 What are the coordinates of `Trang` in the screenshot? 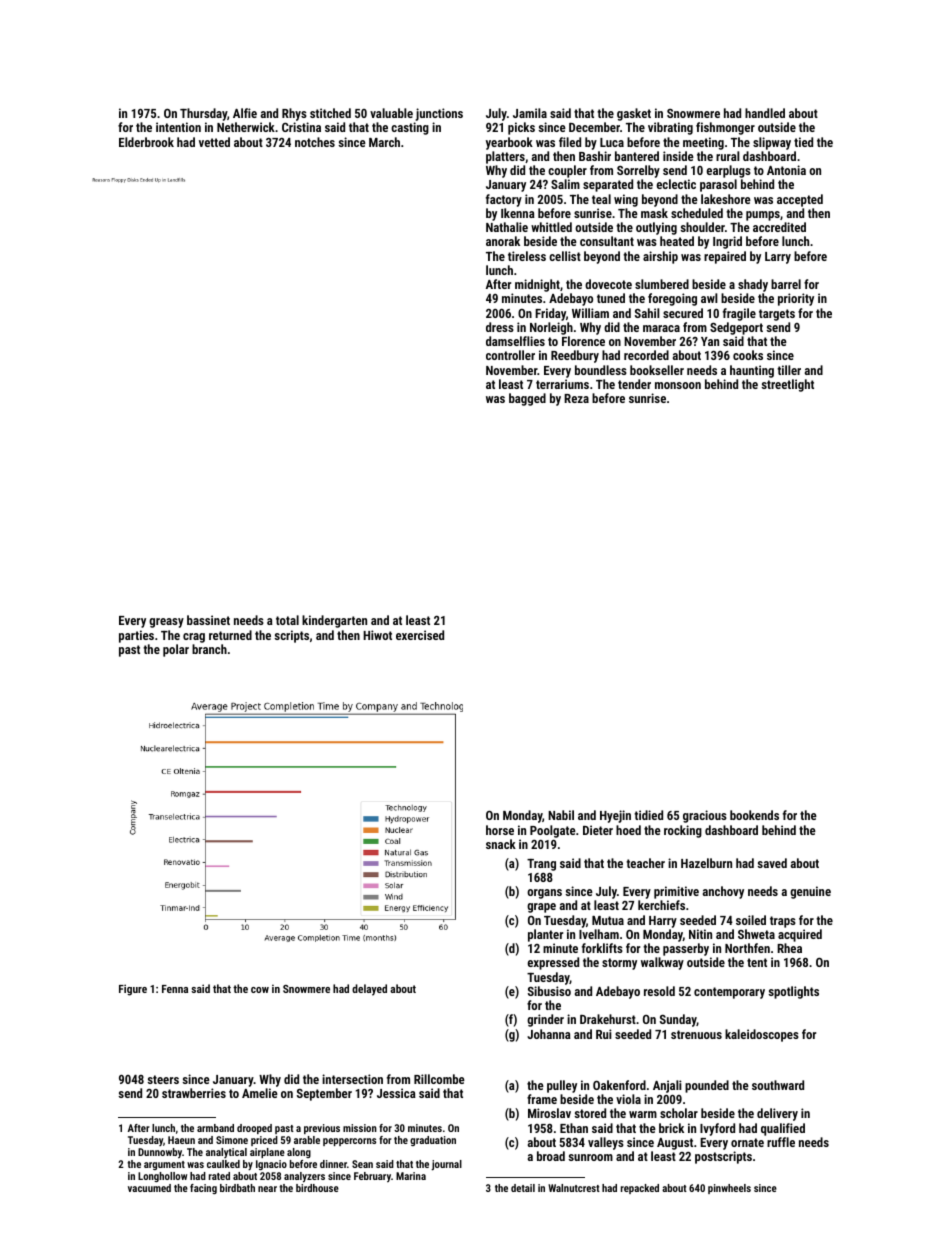 It's located at (541, 864).
